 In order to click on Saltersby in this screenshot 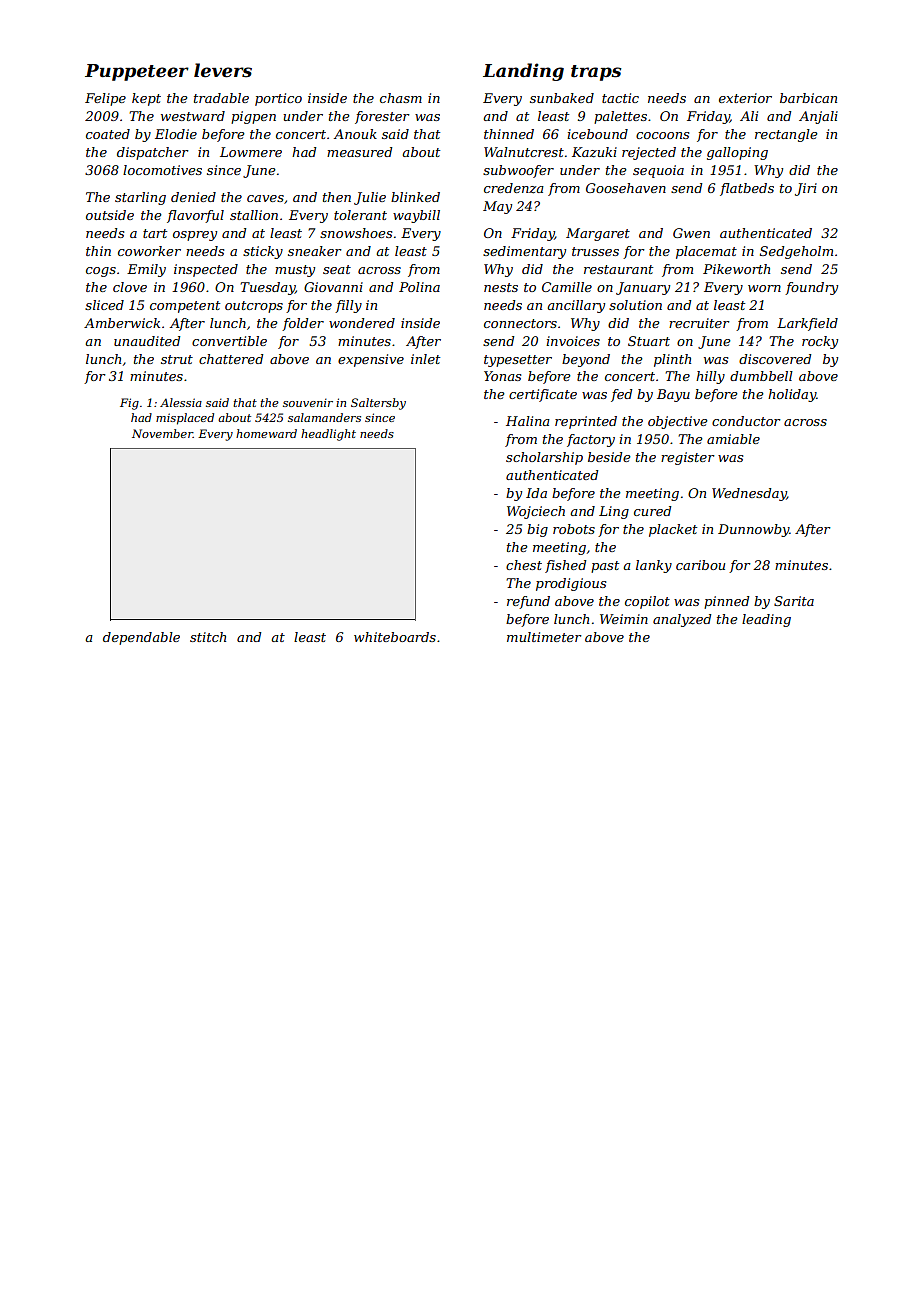, I will do `click(378, 404)`.
